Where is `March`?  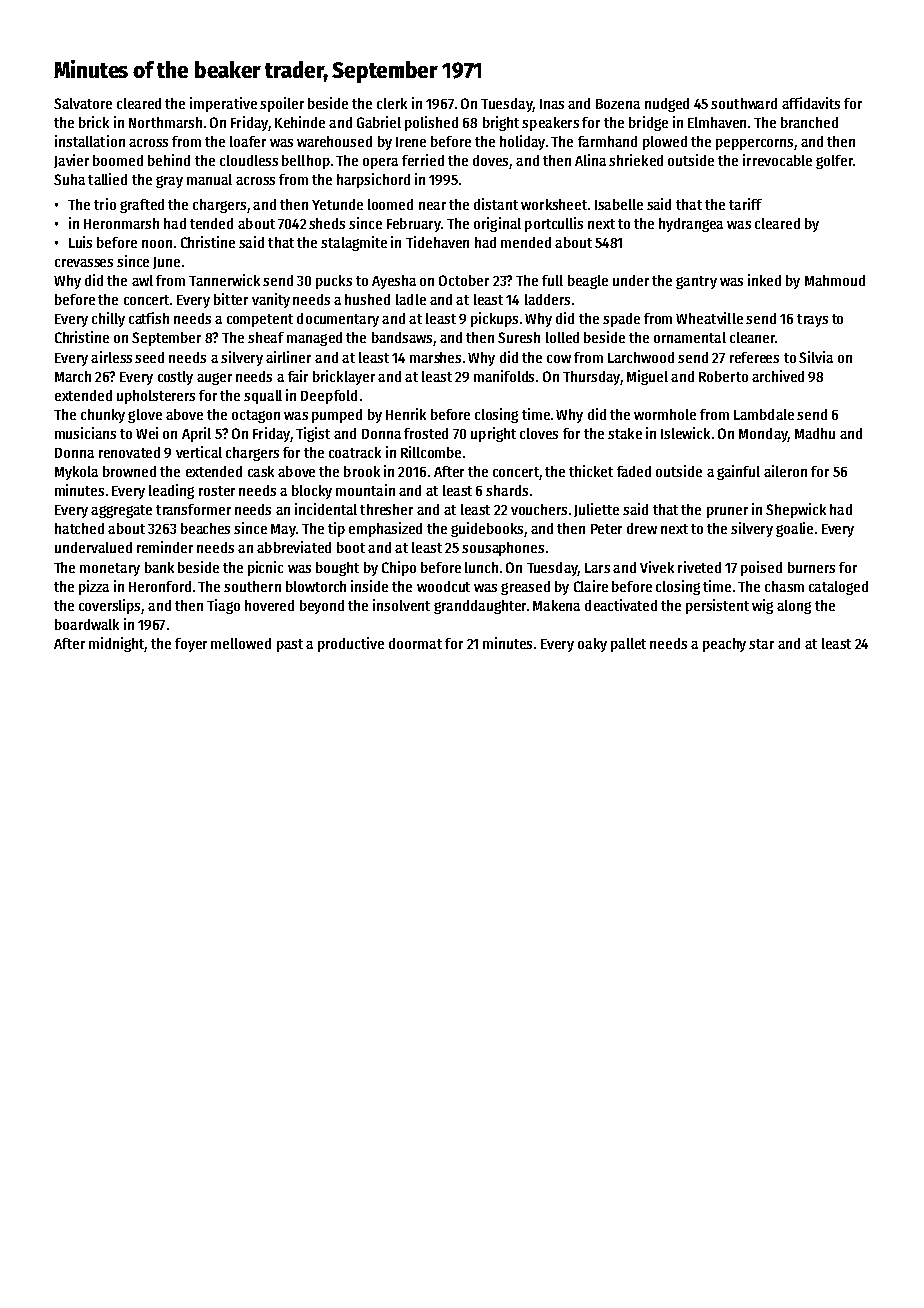 March is located at coordinates (73, 376).
